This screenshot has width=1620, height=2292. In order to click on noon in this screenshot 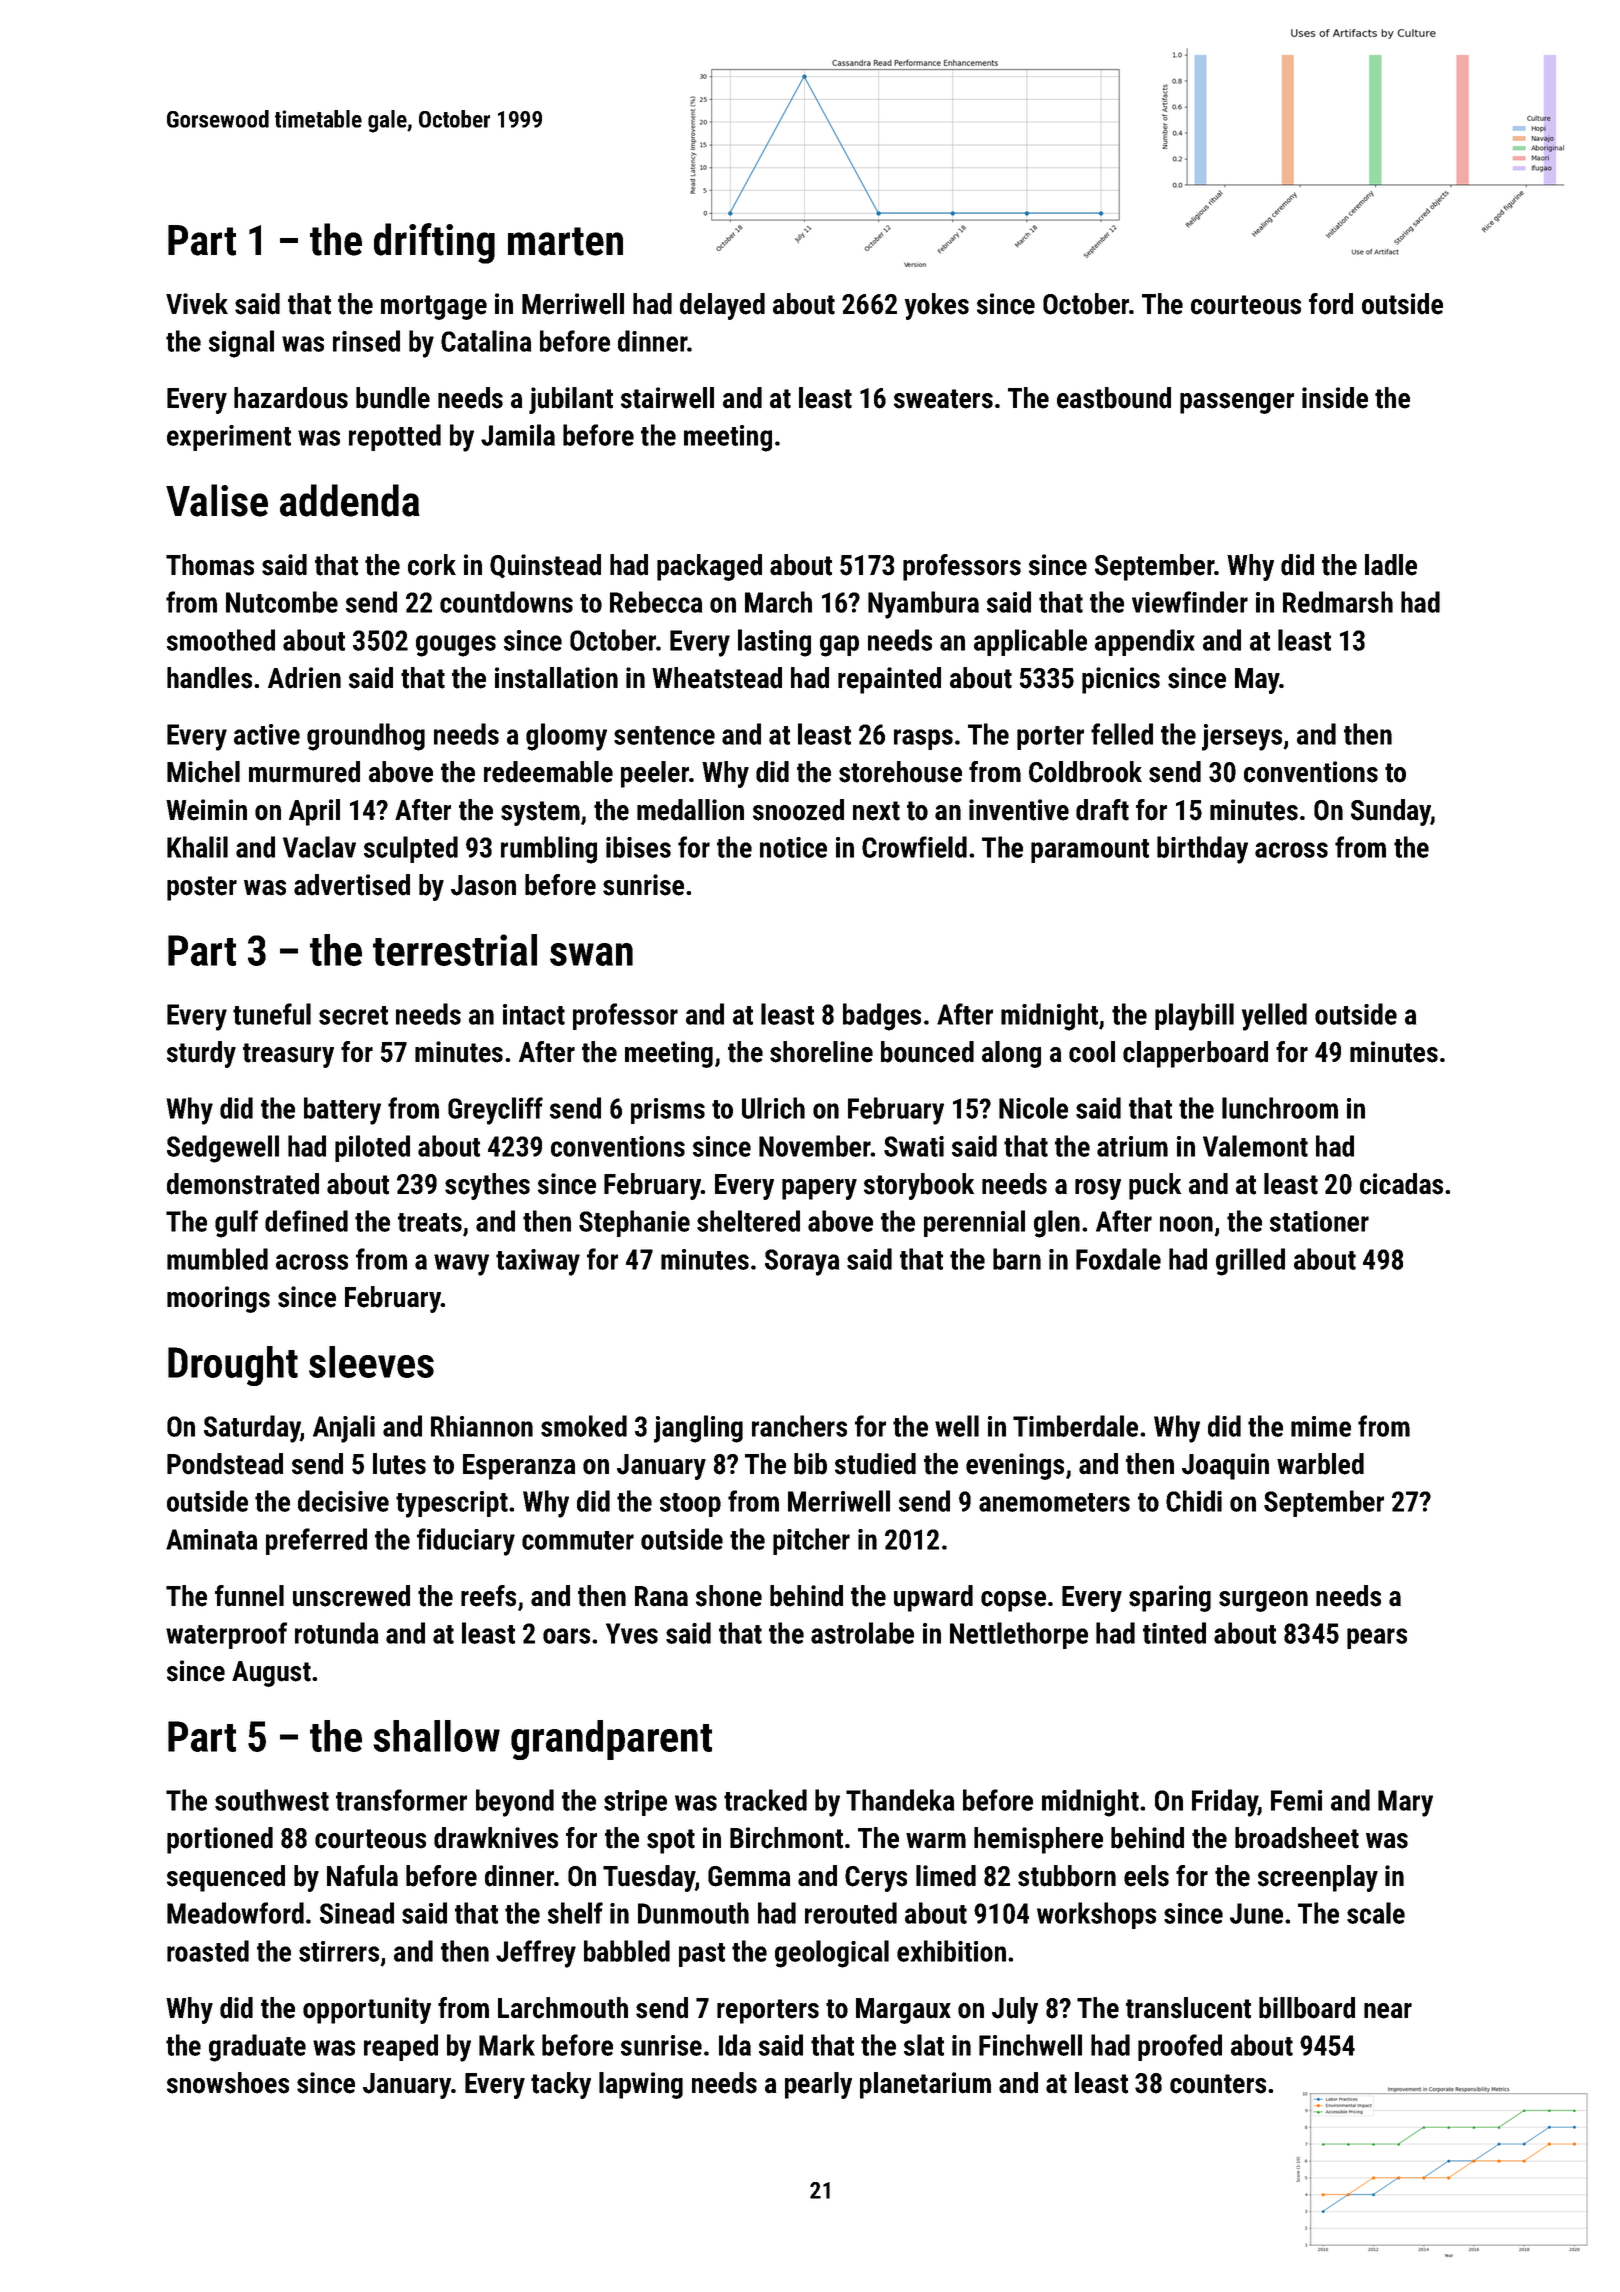, I will do `click(1186, 1224)`.
